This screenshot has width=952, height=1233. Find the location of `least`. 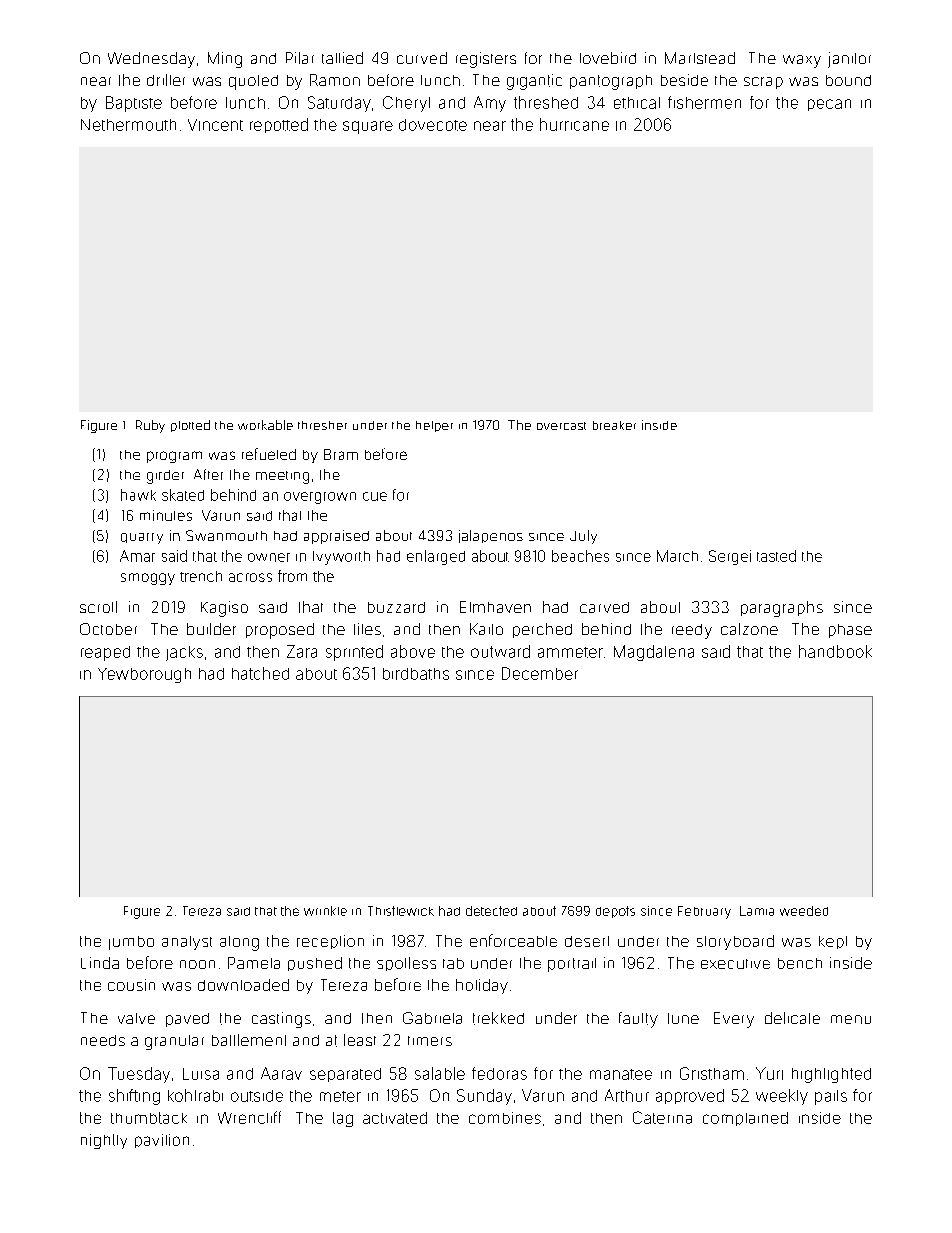

least is located at coordinates (360, 1040).
